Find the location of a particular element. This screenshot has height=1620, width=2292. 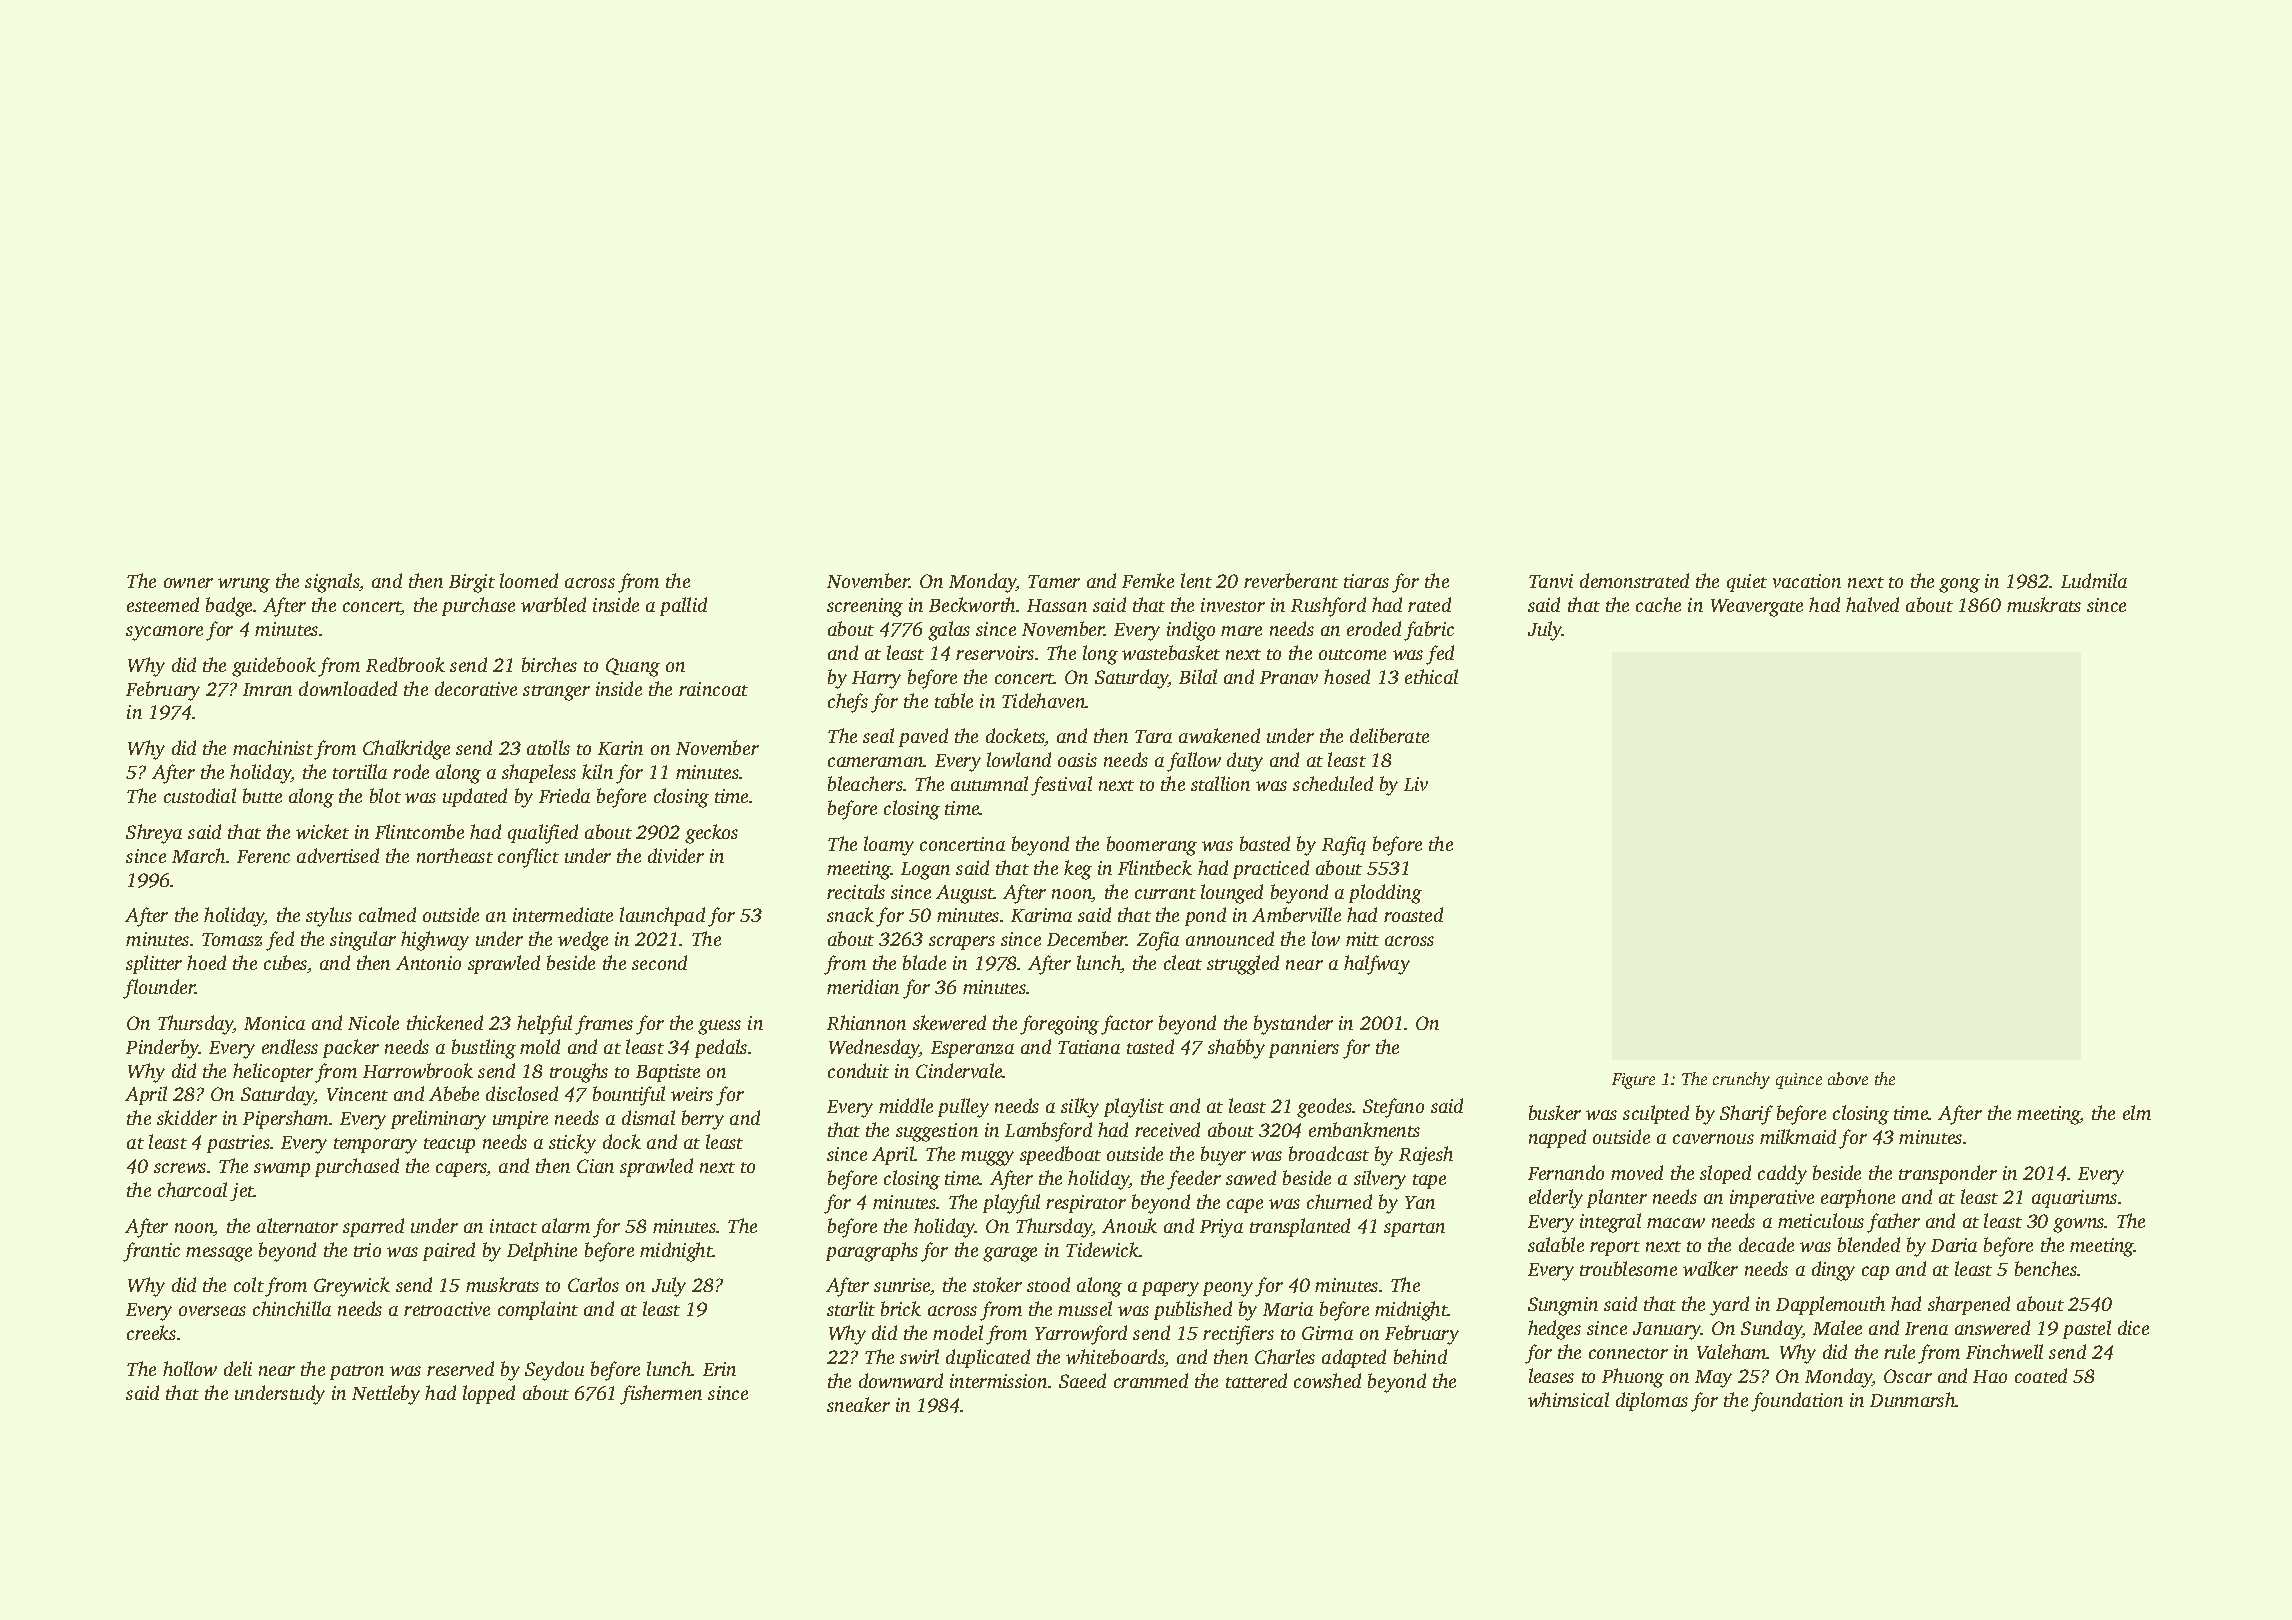

practiced is located at coordinates (1271, 869).
